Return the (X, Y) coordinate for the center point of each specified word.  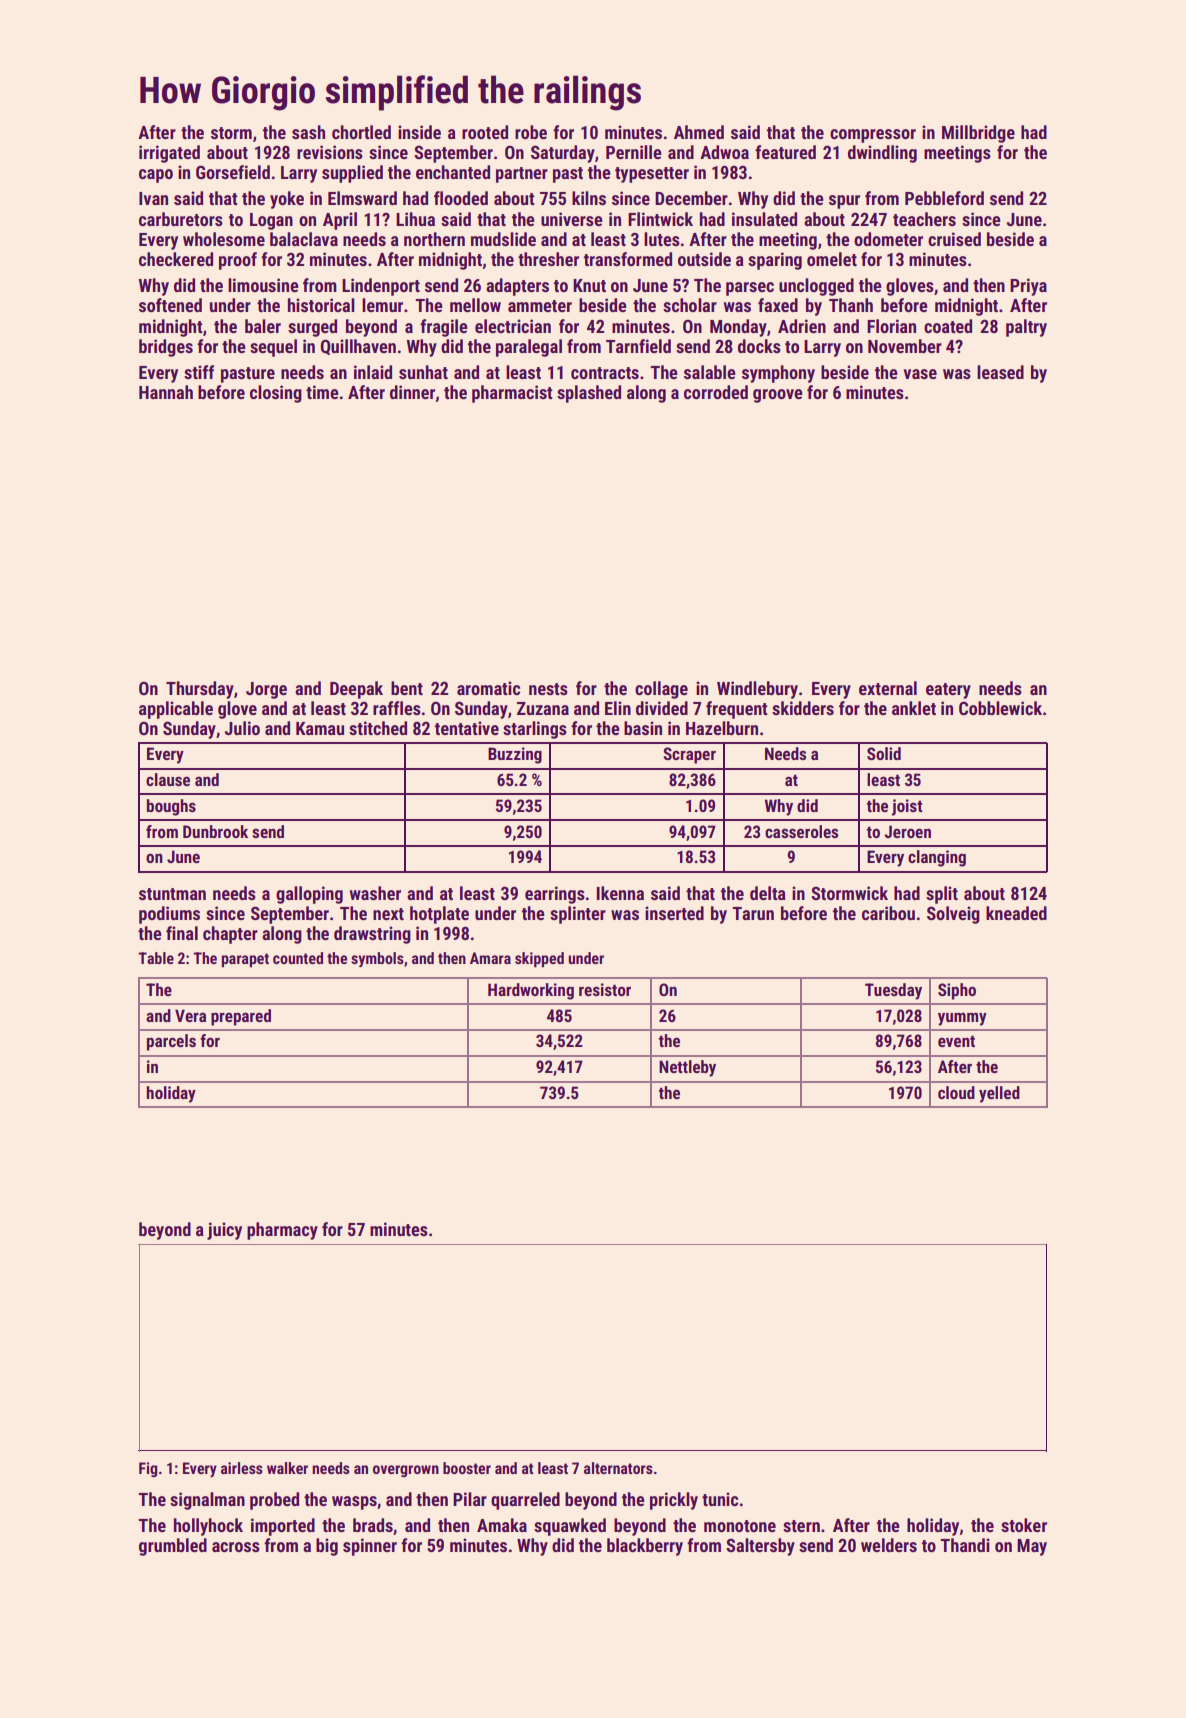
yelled (999, 1094)
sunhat (423, 372)
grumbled (173, 1547)
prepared (241, 1017)
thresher (548, 259)
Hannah (166, 392)
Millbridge (978, 134)
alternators (618, 1468)
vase (920, 374)
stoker (1024, 1525)
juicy (224, 1231)
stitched (378, 728)
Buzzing (515, 755)
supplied (352, 174)
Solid (884, 753)
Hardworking (531, 991)
